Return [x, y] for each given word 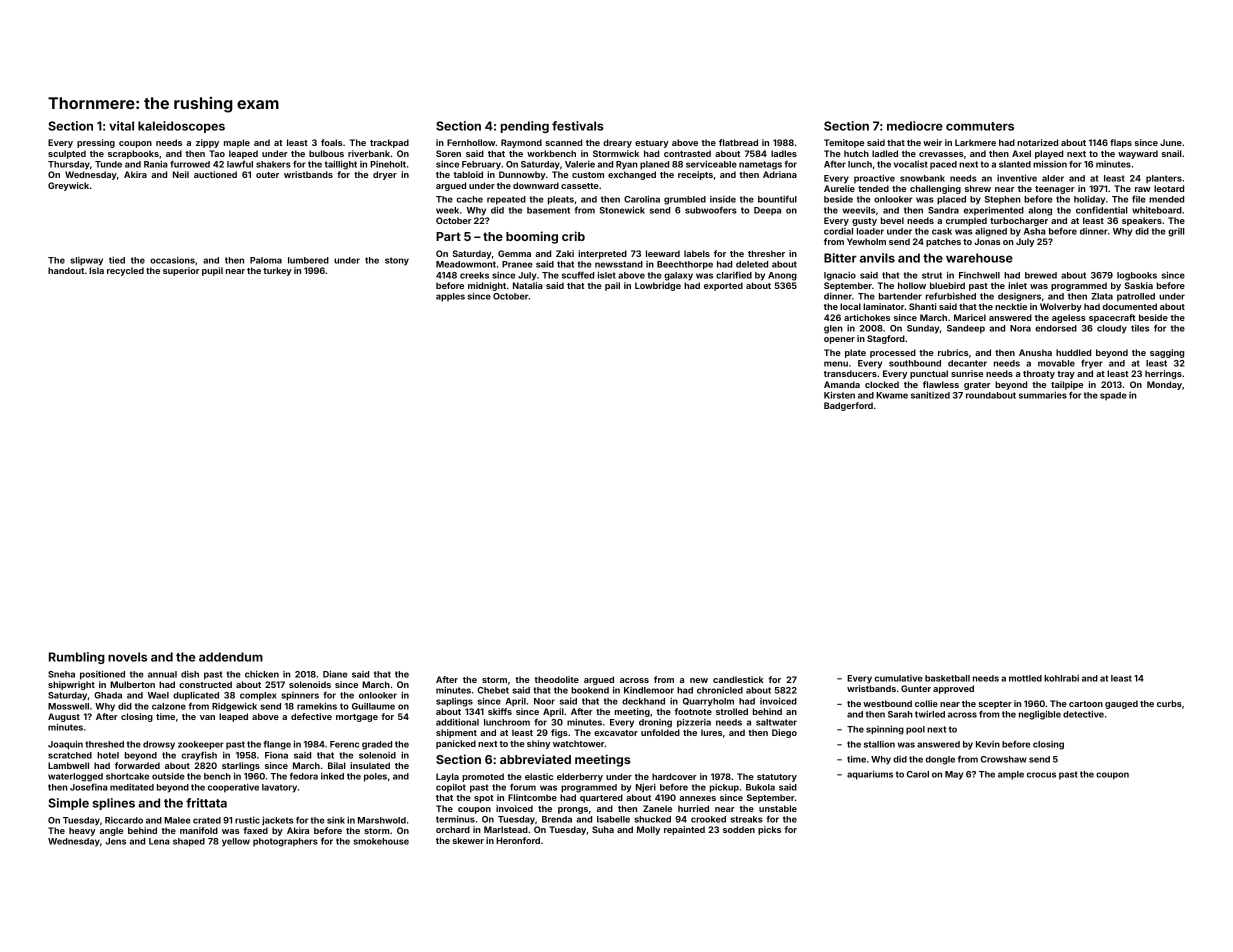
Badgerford [848, 406]
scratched [70, 755]
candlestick [738, 679]
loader [870, 231]
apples [450, 297]
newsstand [619, 264]
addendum [231, 657]
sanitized [930, 395]
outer [267, 175]
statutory [777, 778]
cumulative [899, 678]
